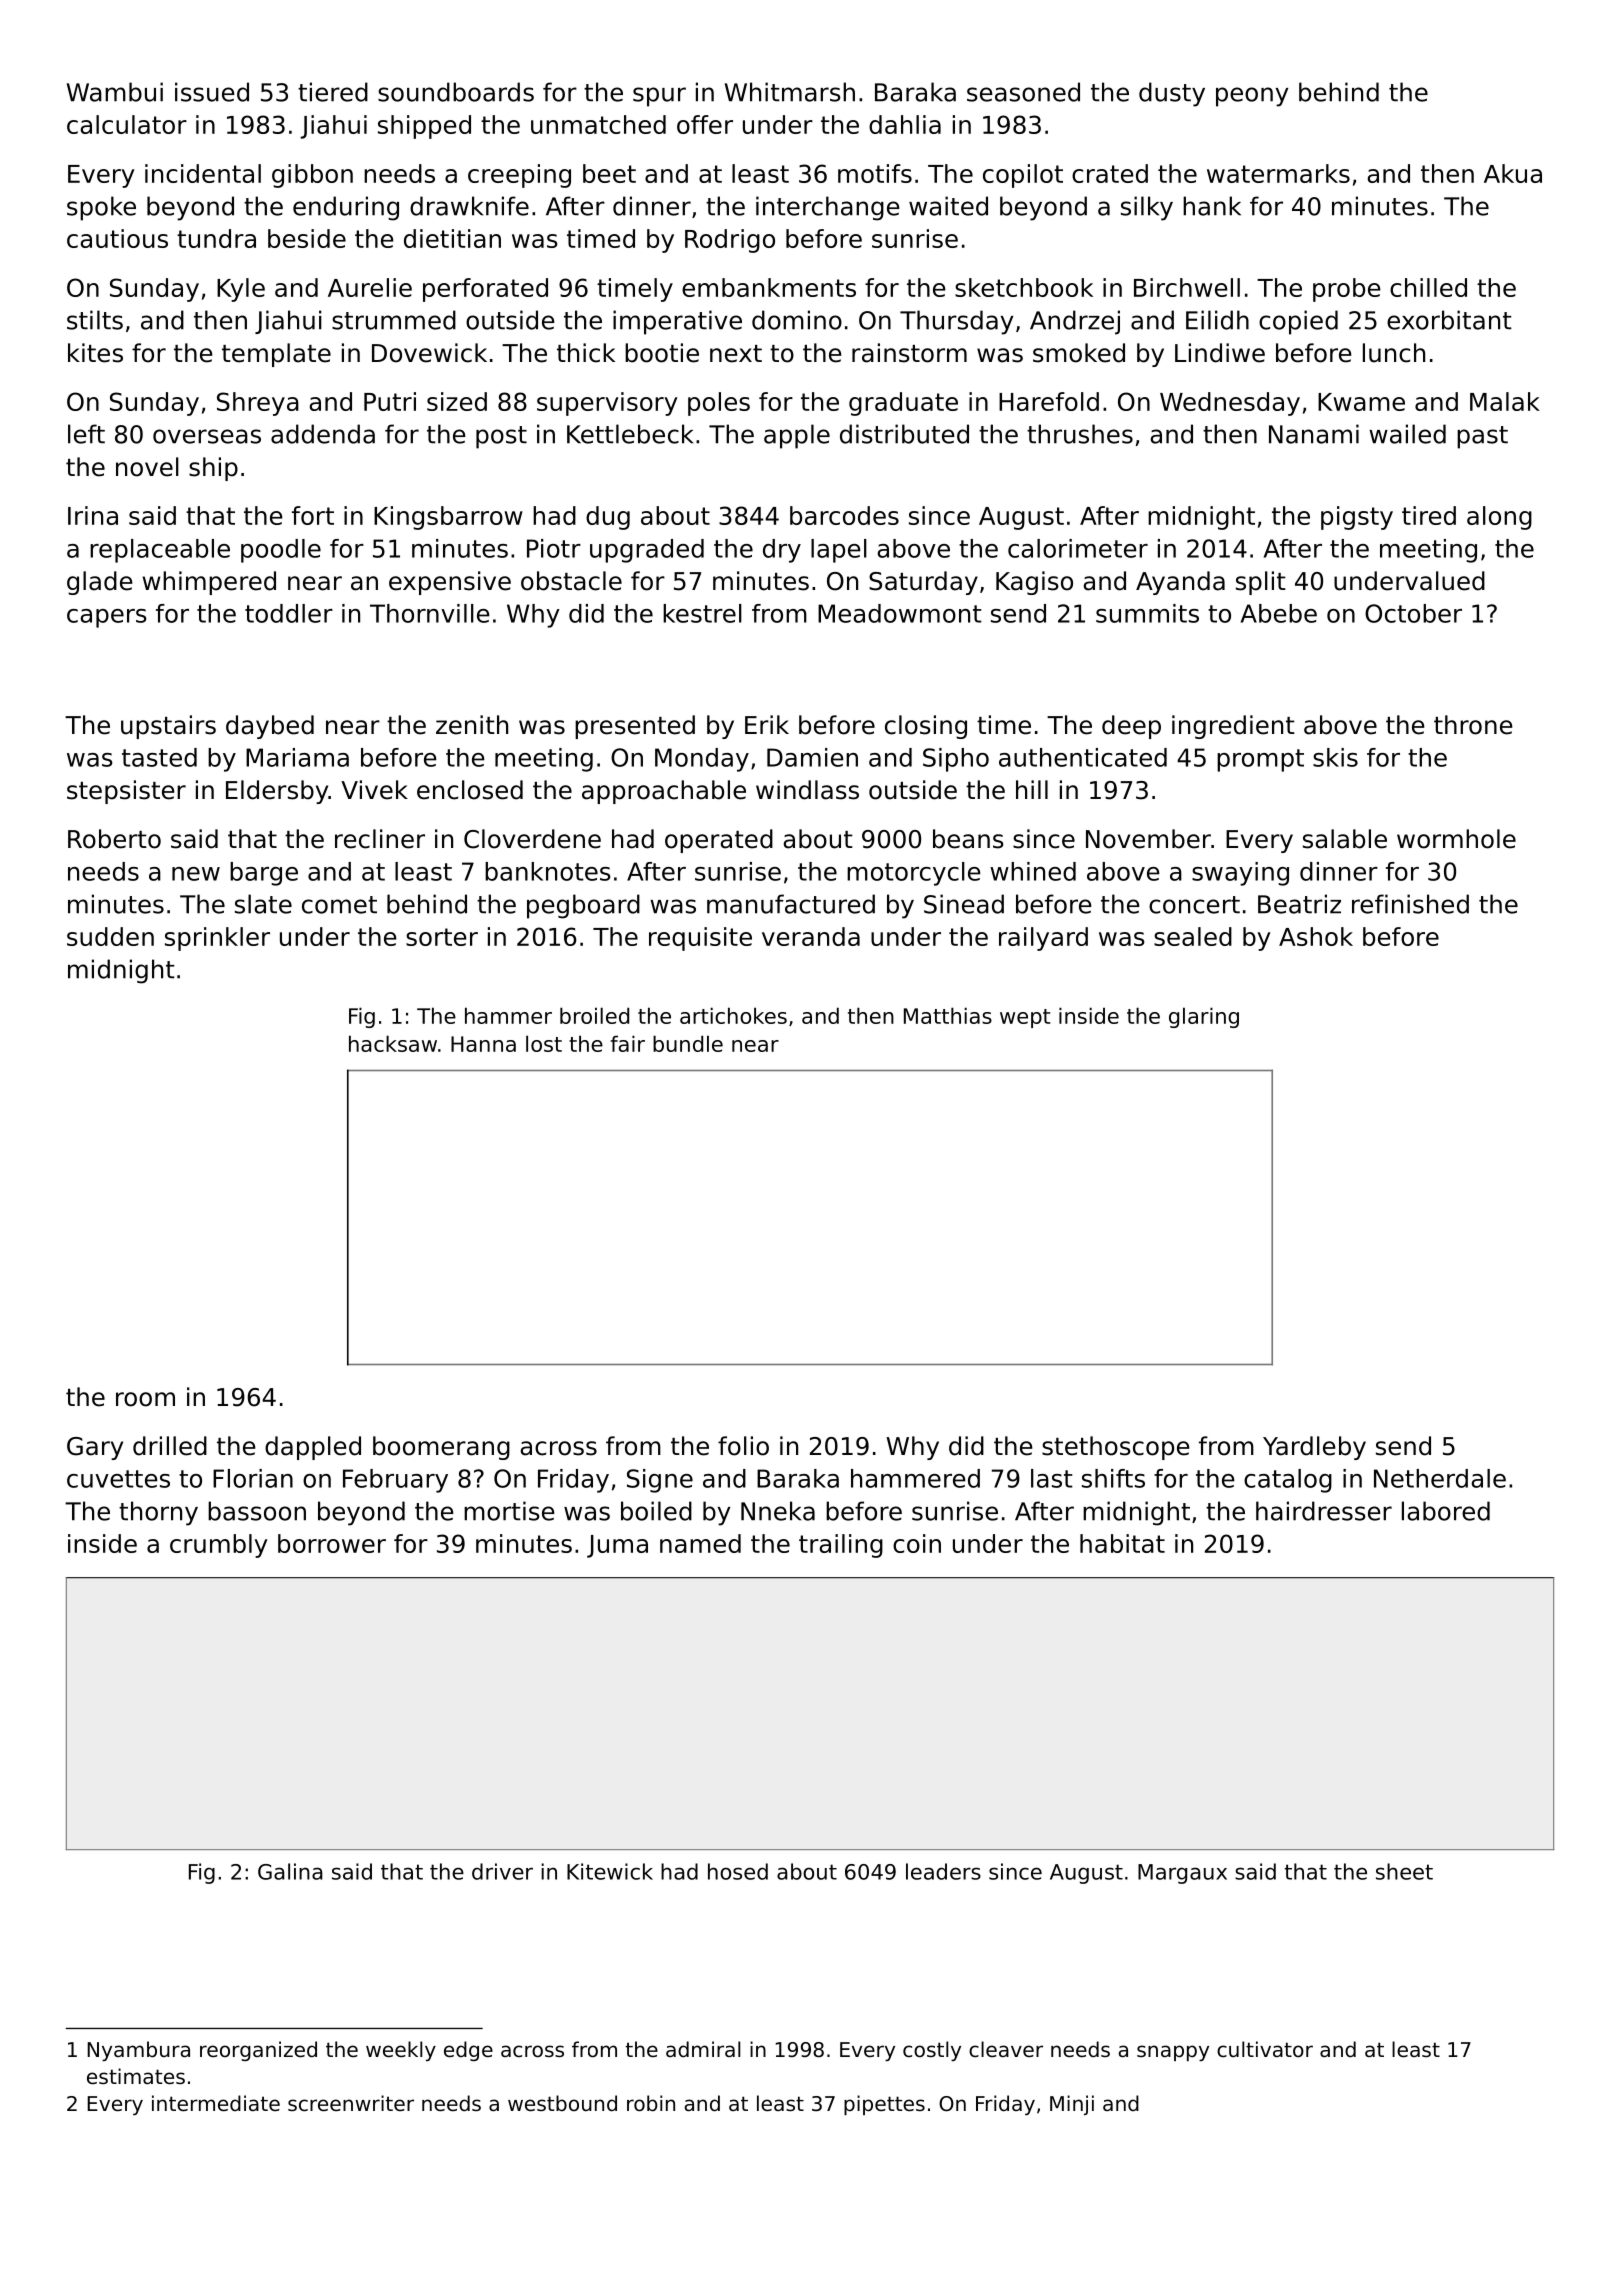 This screenshot has width=1620, height=2292. Describe the element at coordinates (1335, 757) in the screenshot. I see `skis` at that location.
